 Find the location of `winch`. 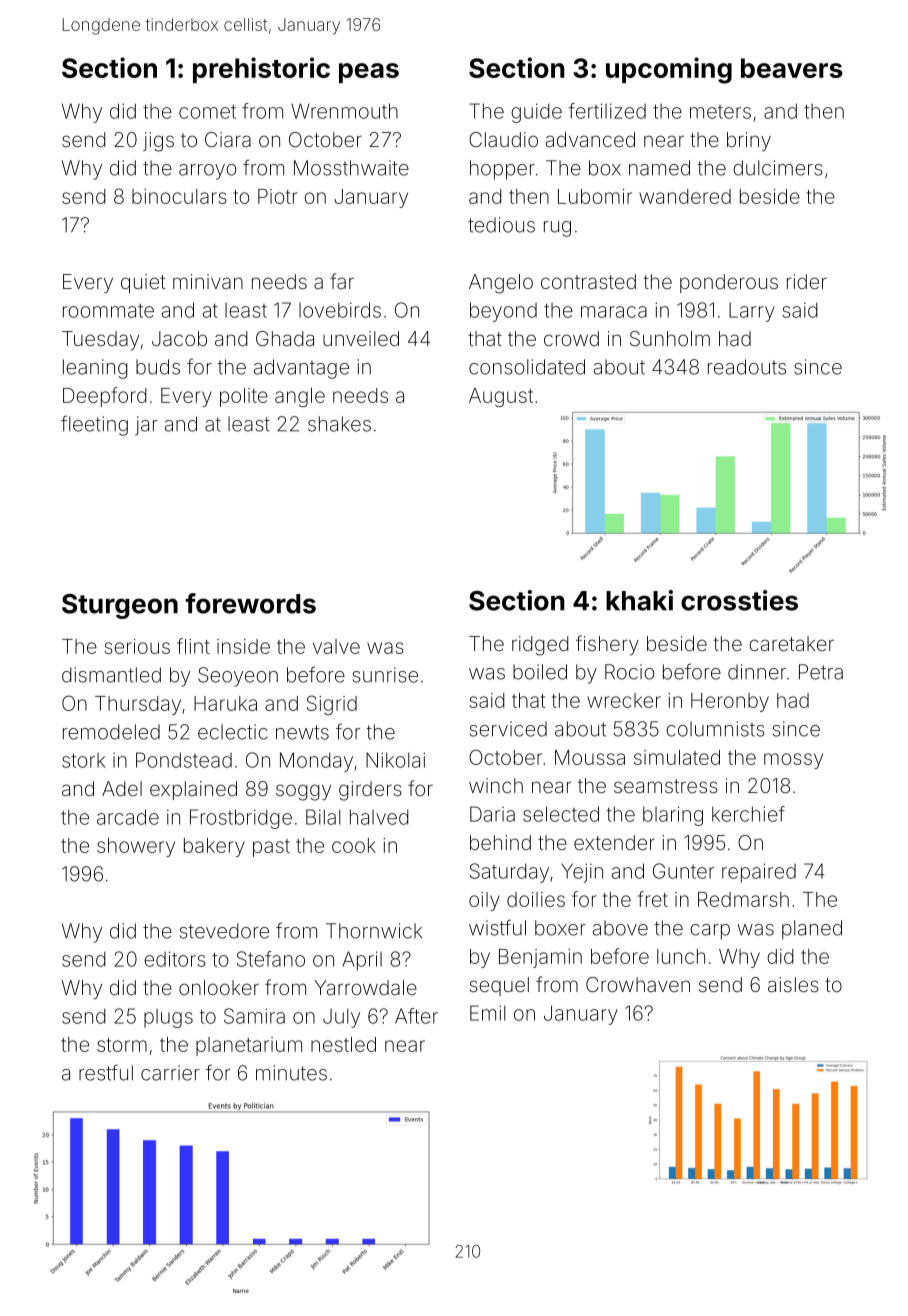

winch is located at coordinates (496, 785).
